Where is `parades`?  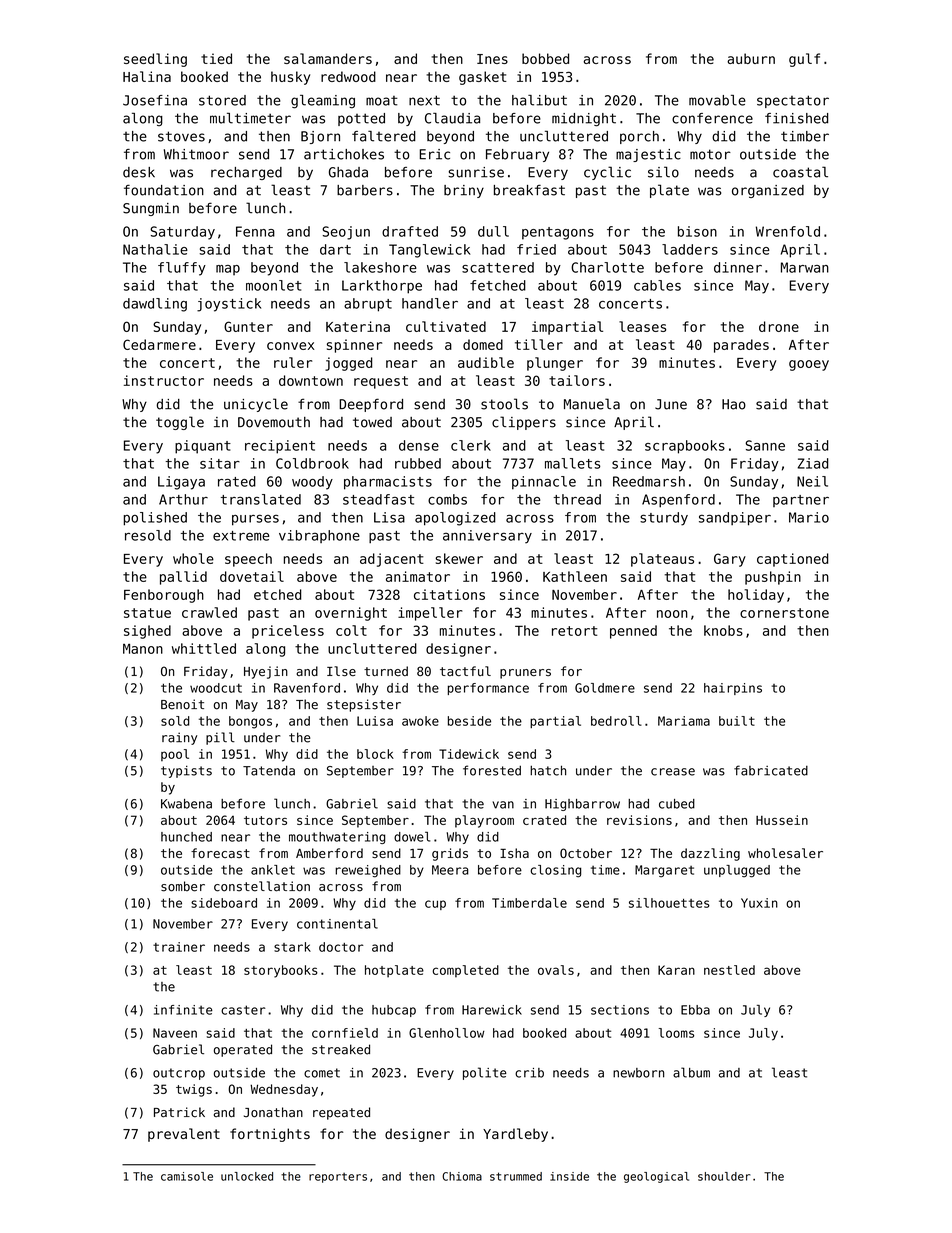 parades is located at coordinates (741, 346).
